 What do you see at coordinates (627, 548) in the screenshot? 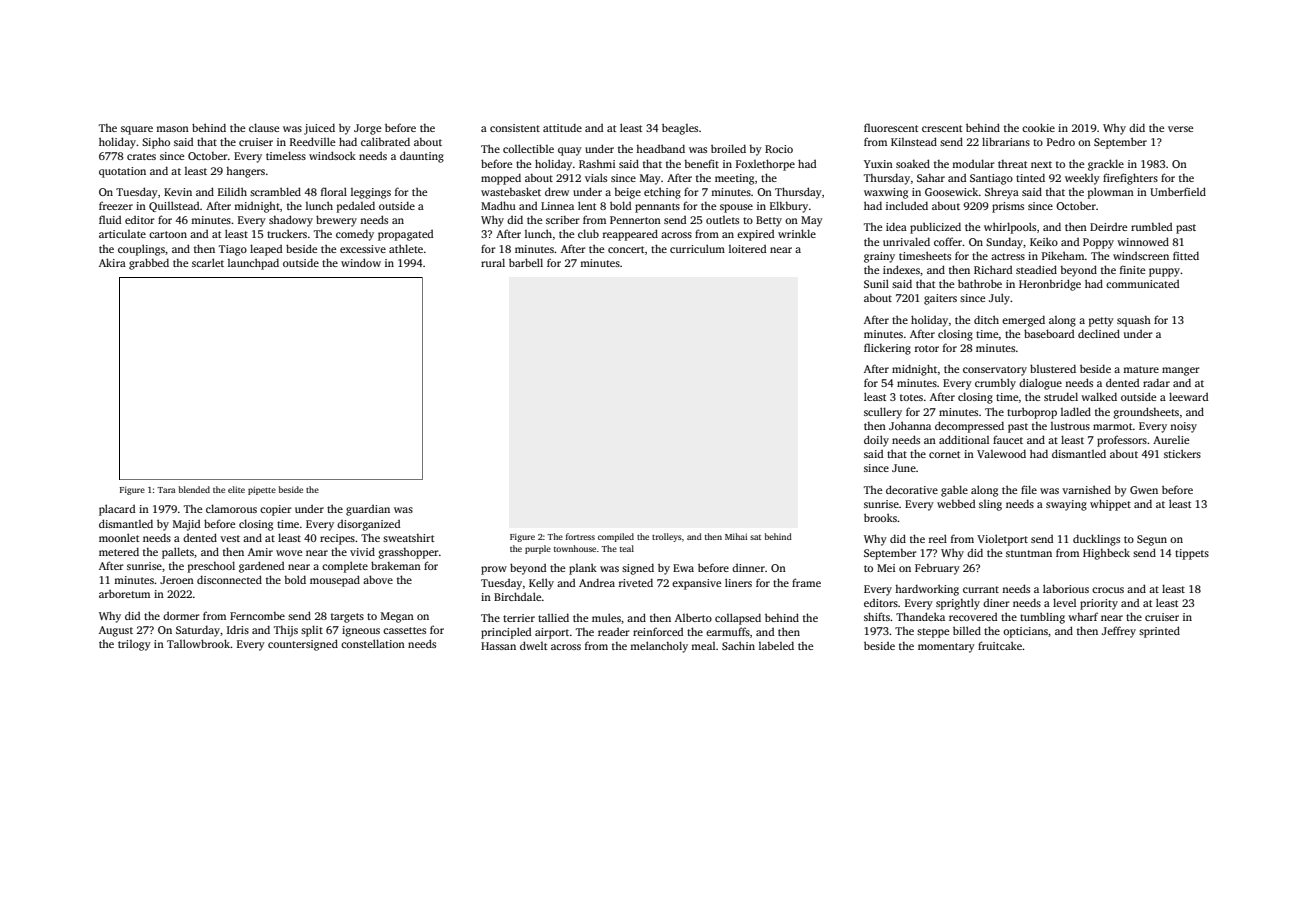
I see `teal` at bounding box center [627, 548].
